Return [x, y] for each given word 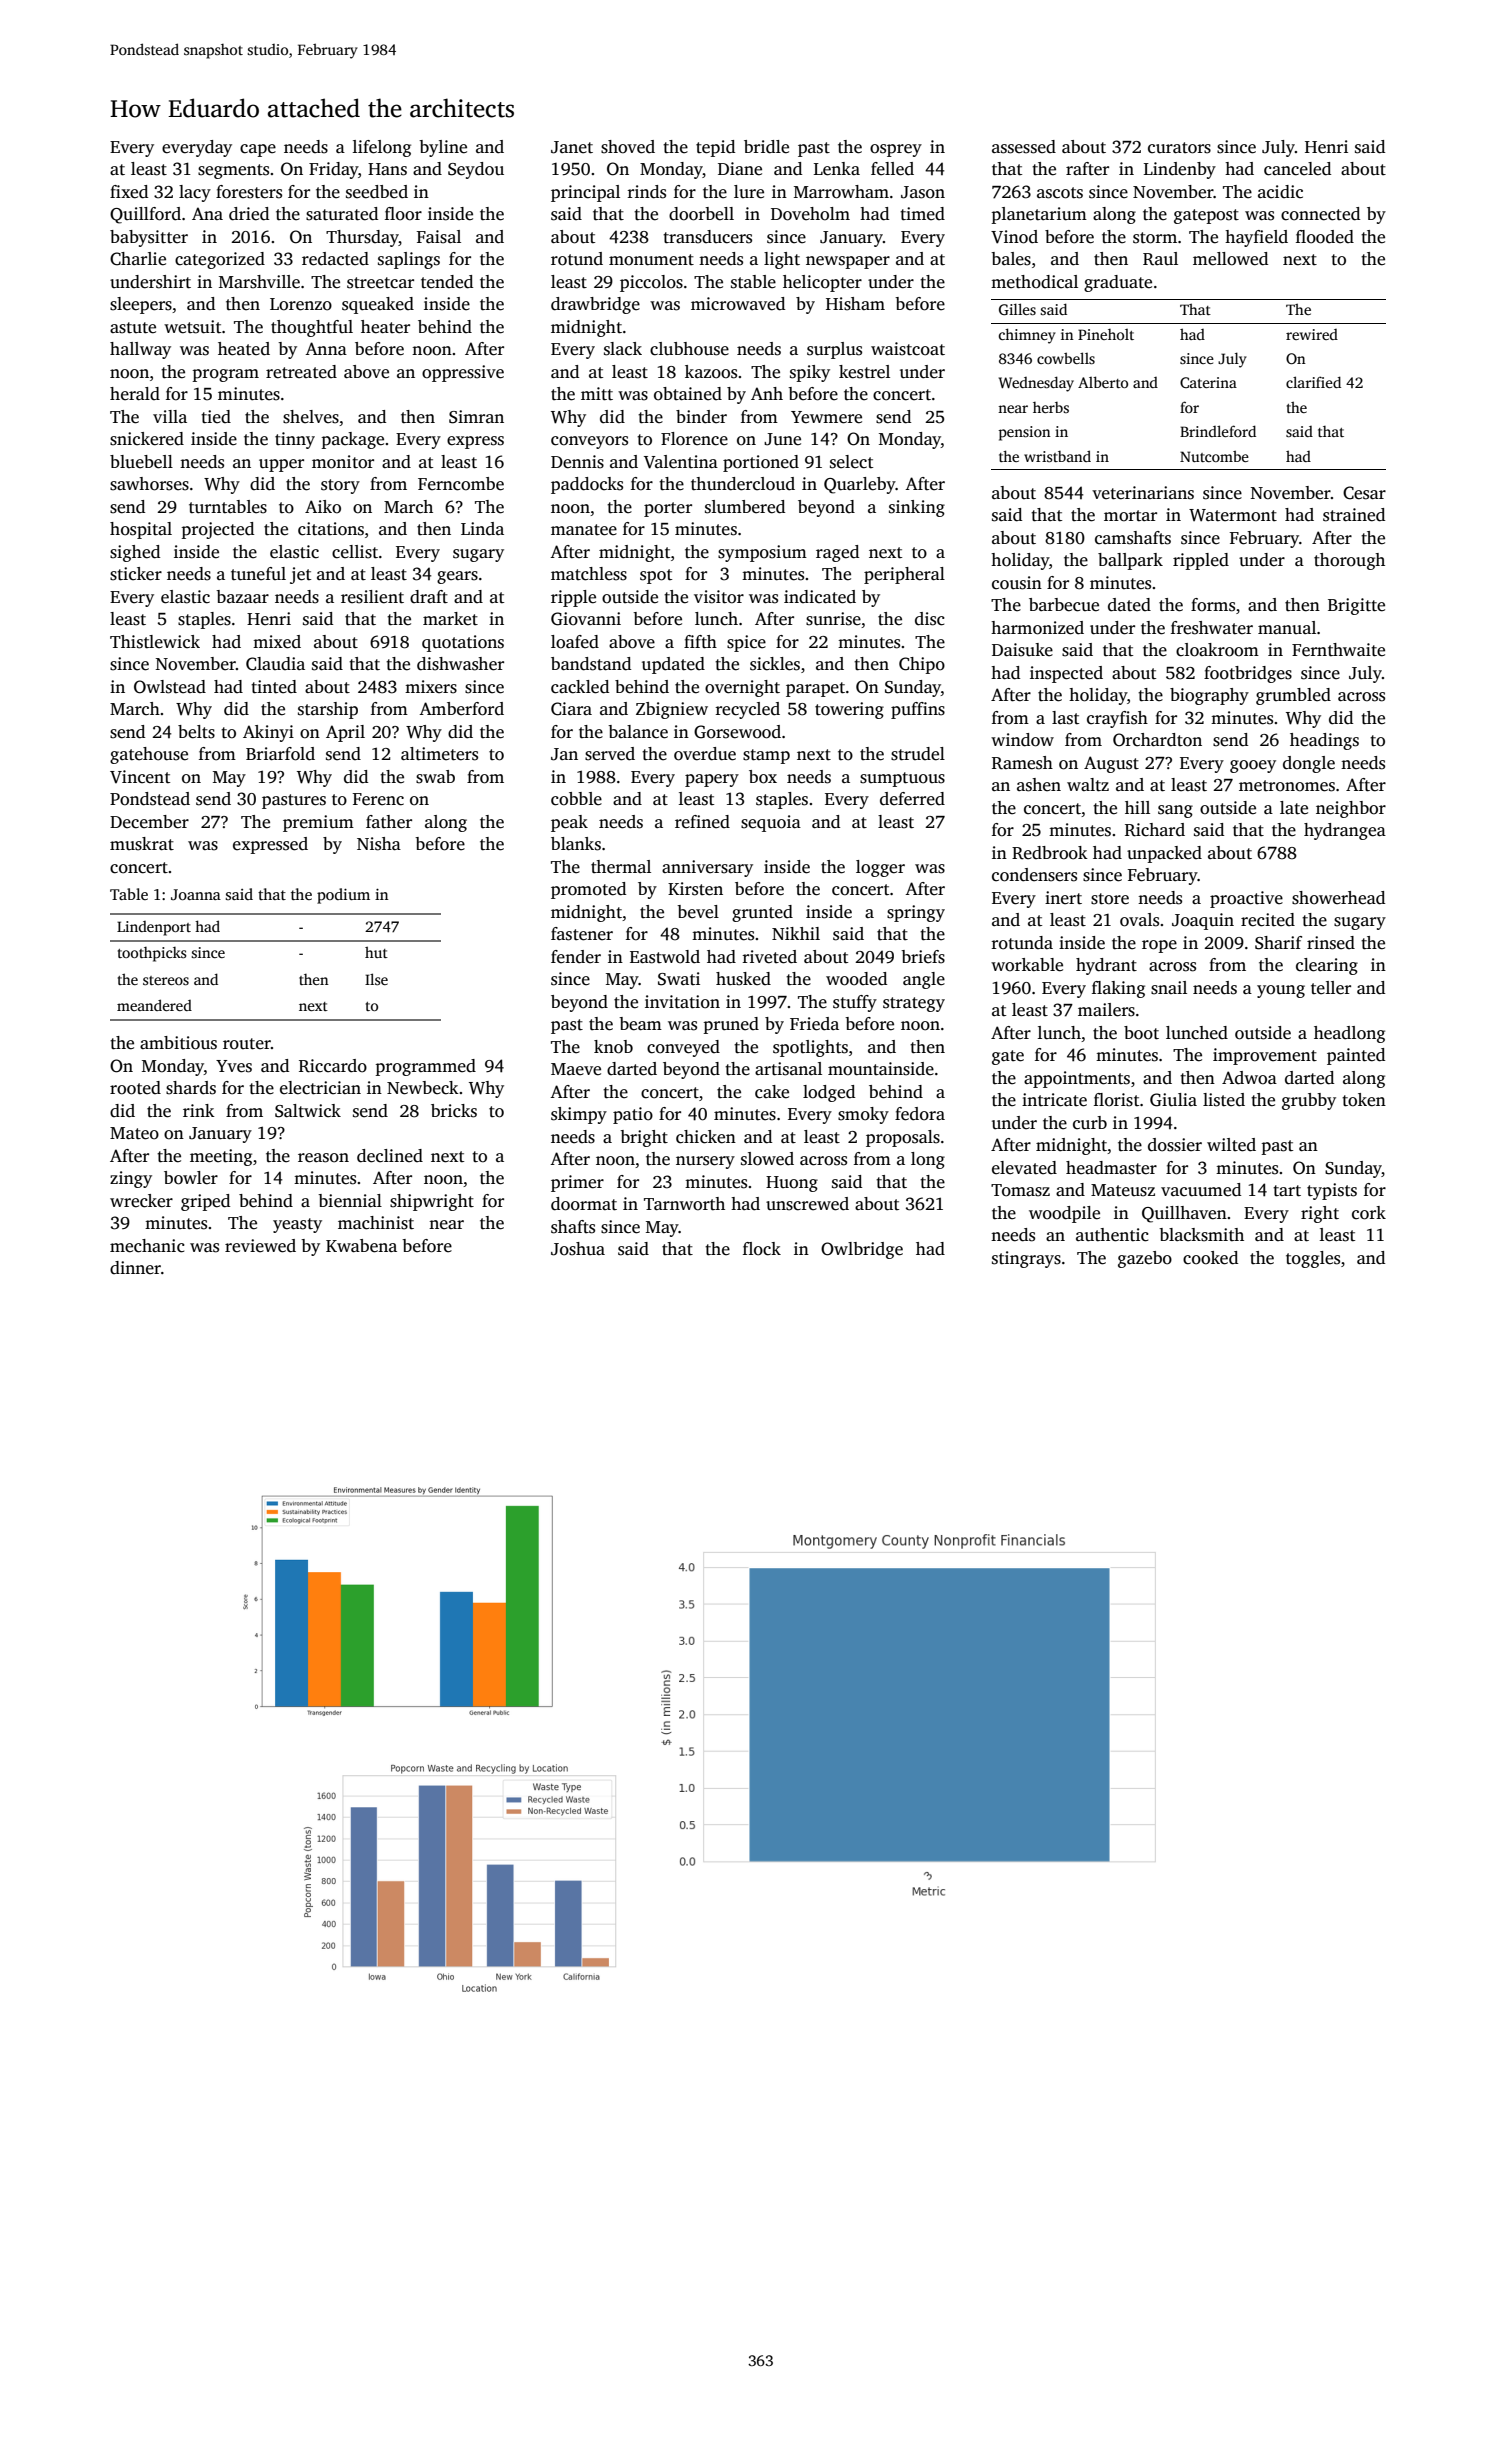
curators [1179, 148]
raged [837, 553]
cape [258, 150]
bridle [766, 147]
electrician [320, 1088]
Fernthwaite [1338, 650]
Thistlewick [155, 642]
